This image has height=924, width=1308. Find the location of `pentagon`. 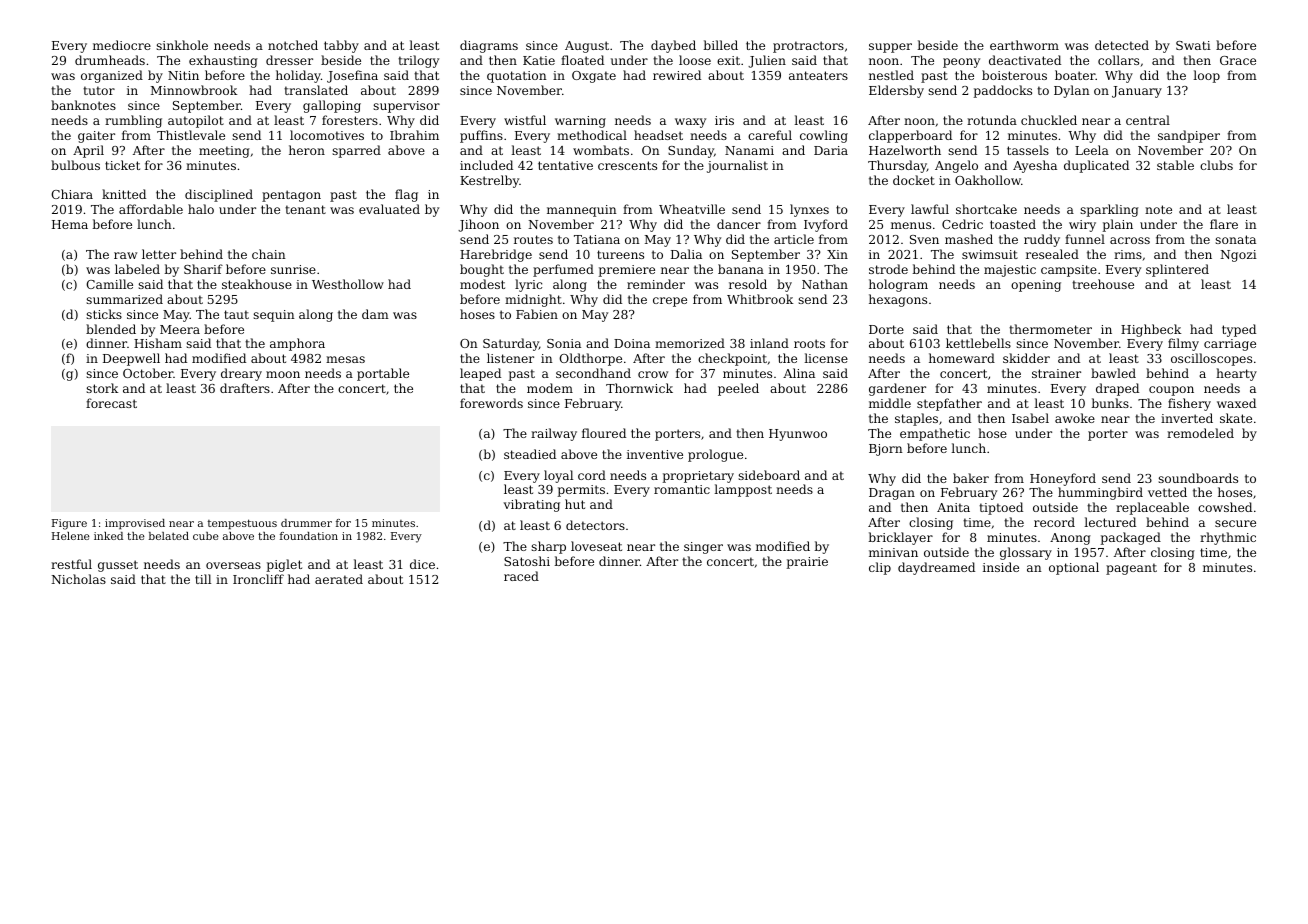

pentagon is located at coordinates (291, 196).
